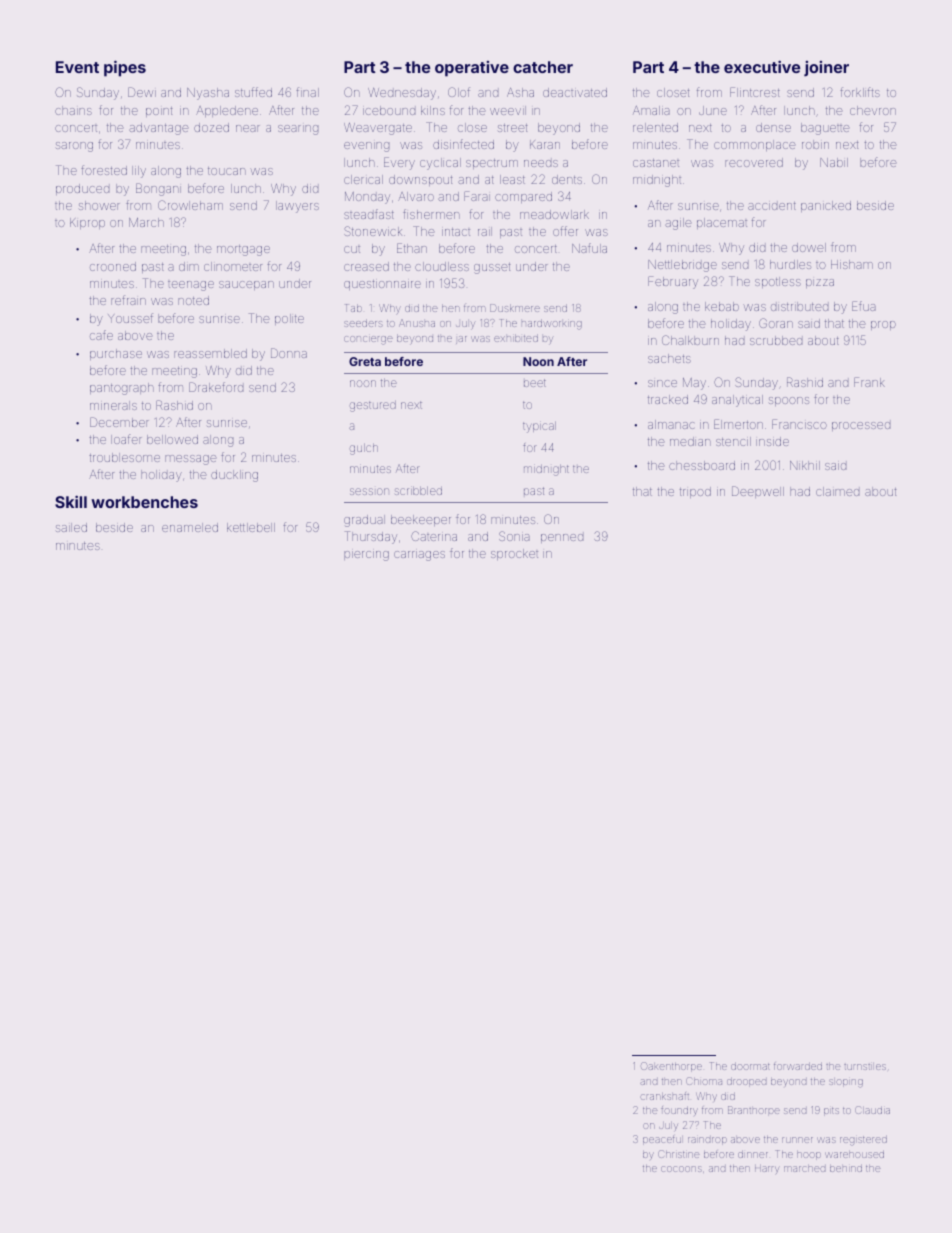  Describe the element at coordinates (472, 69) in the image. I see `operative` at that location.
